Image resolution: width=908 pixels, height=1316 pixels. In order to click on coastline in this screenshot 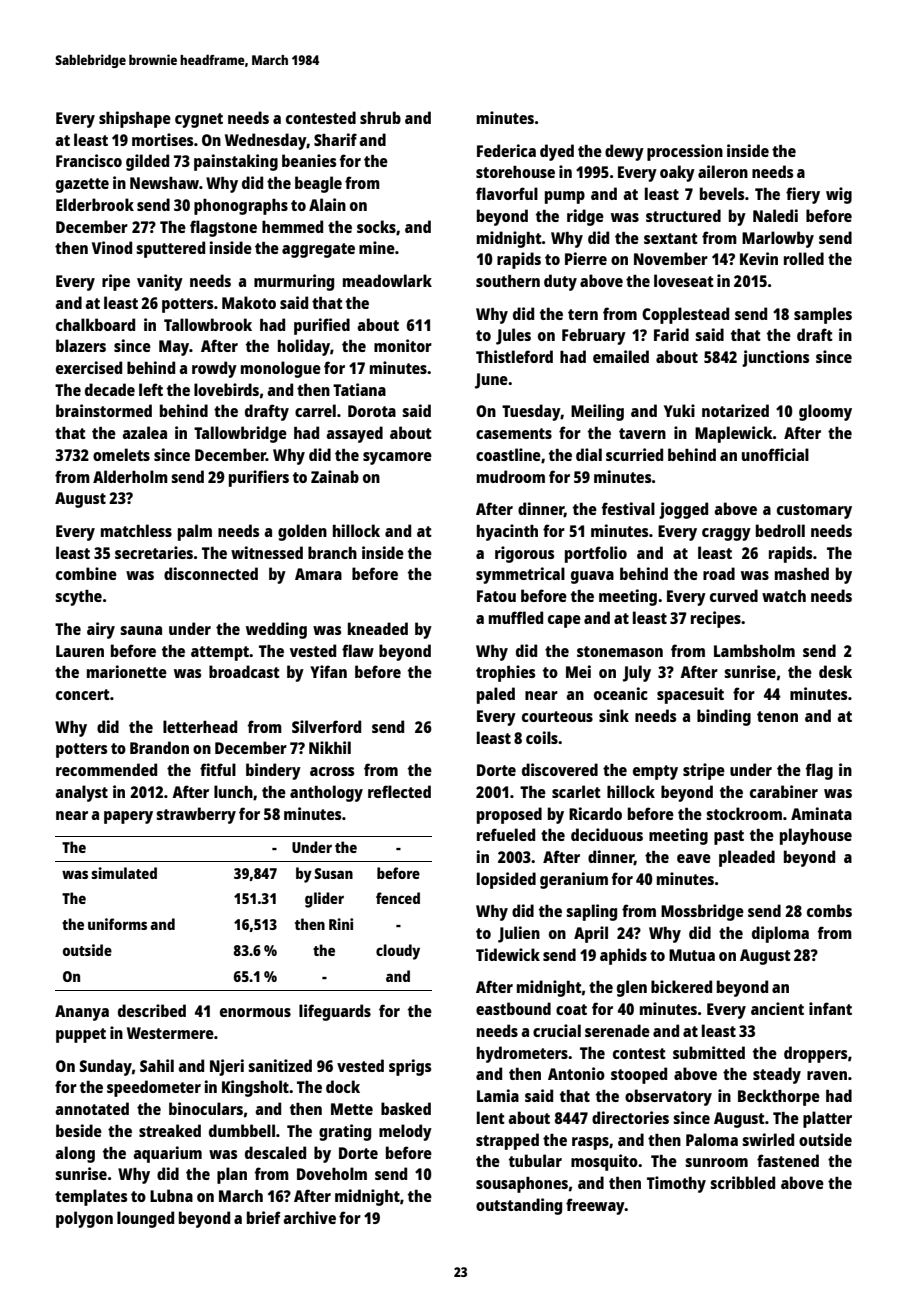, I will do `click(508, 454)`.
